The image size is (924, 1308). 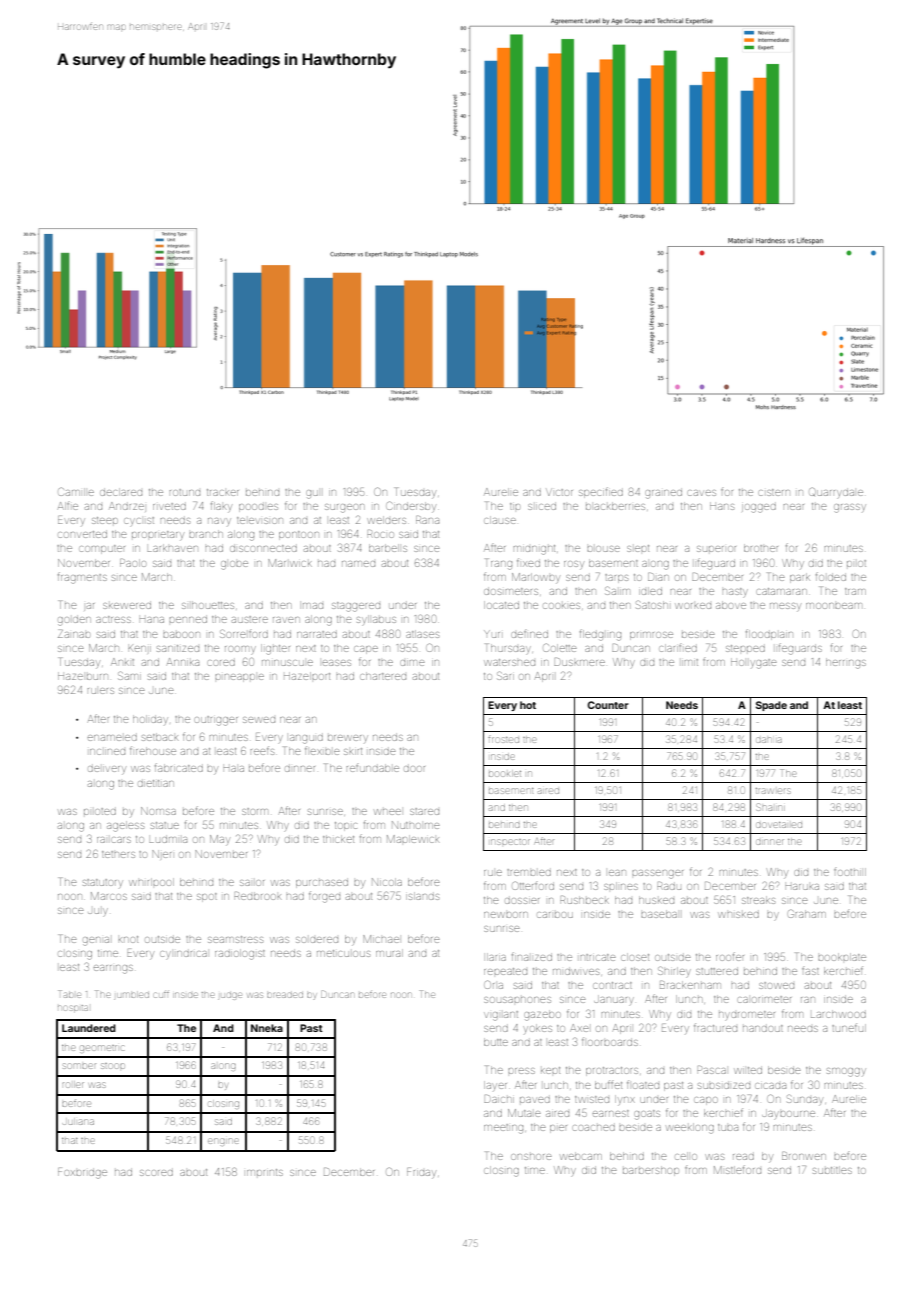 What do you see at coordinates (82, 1173) in the document?
I see `Foxbridge` at bounding box center [82, 1173].
